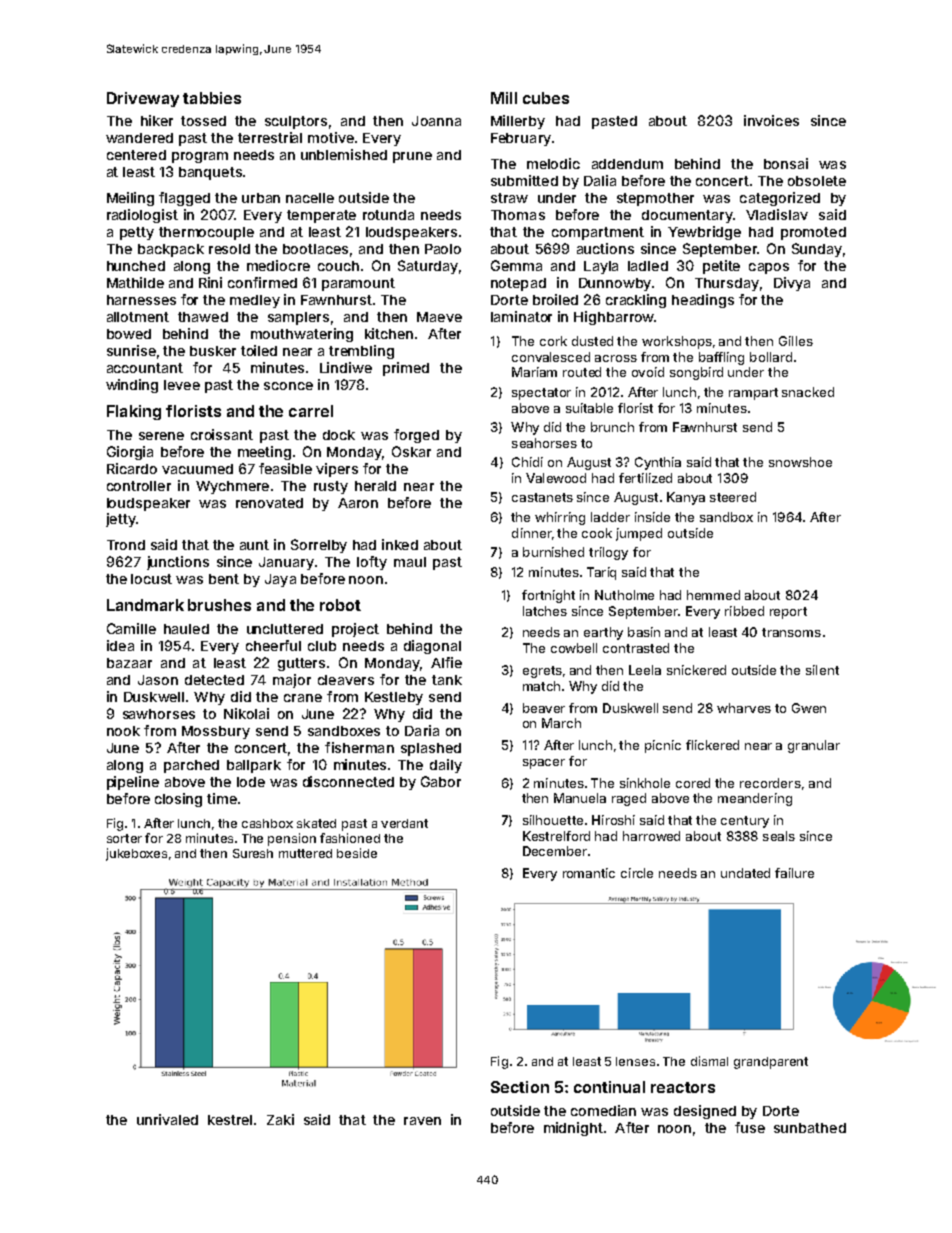  I want to click on Zaki, so click(280, 1119).
